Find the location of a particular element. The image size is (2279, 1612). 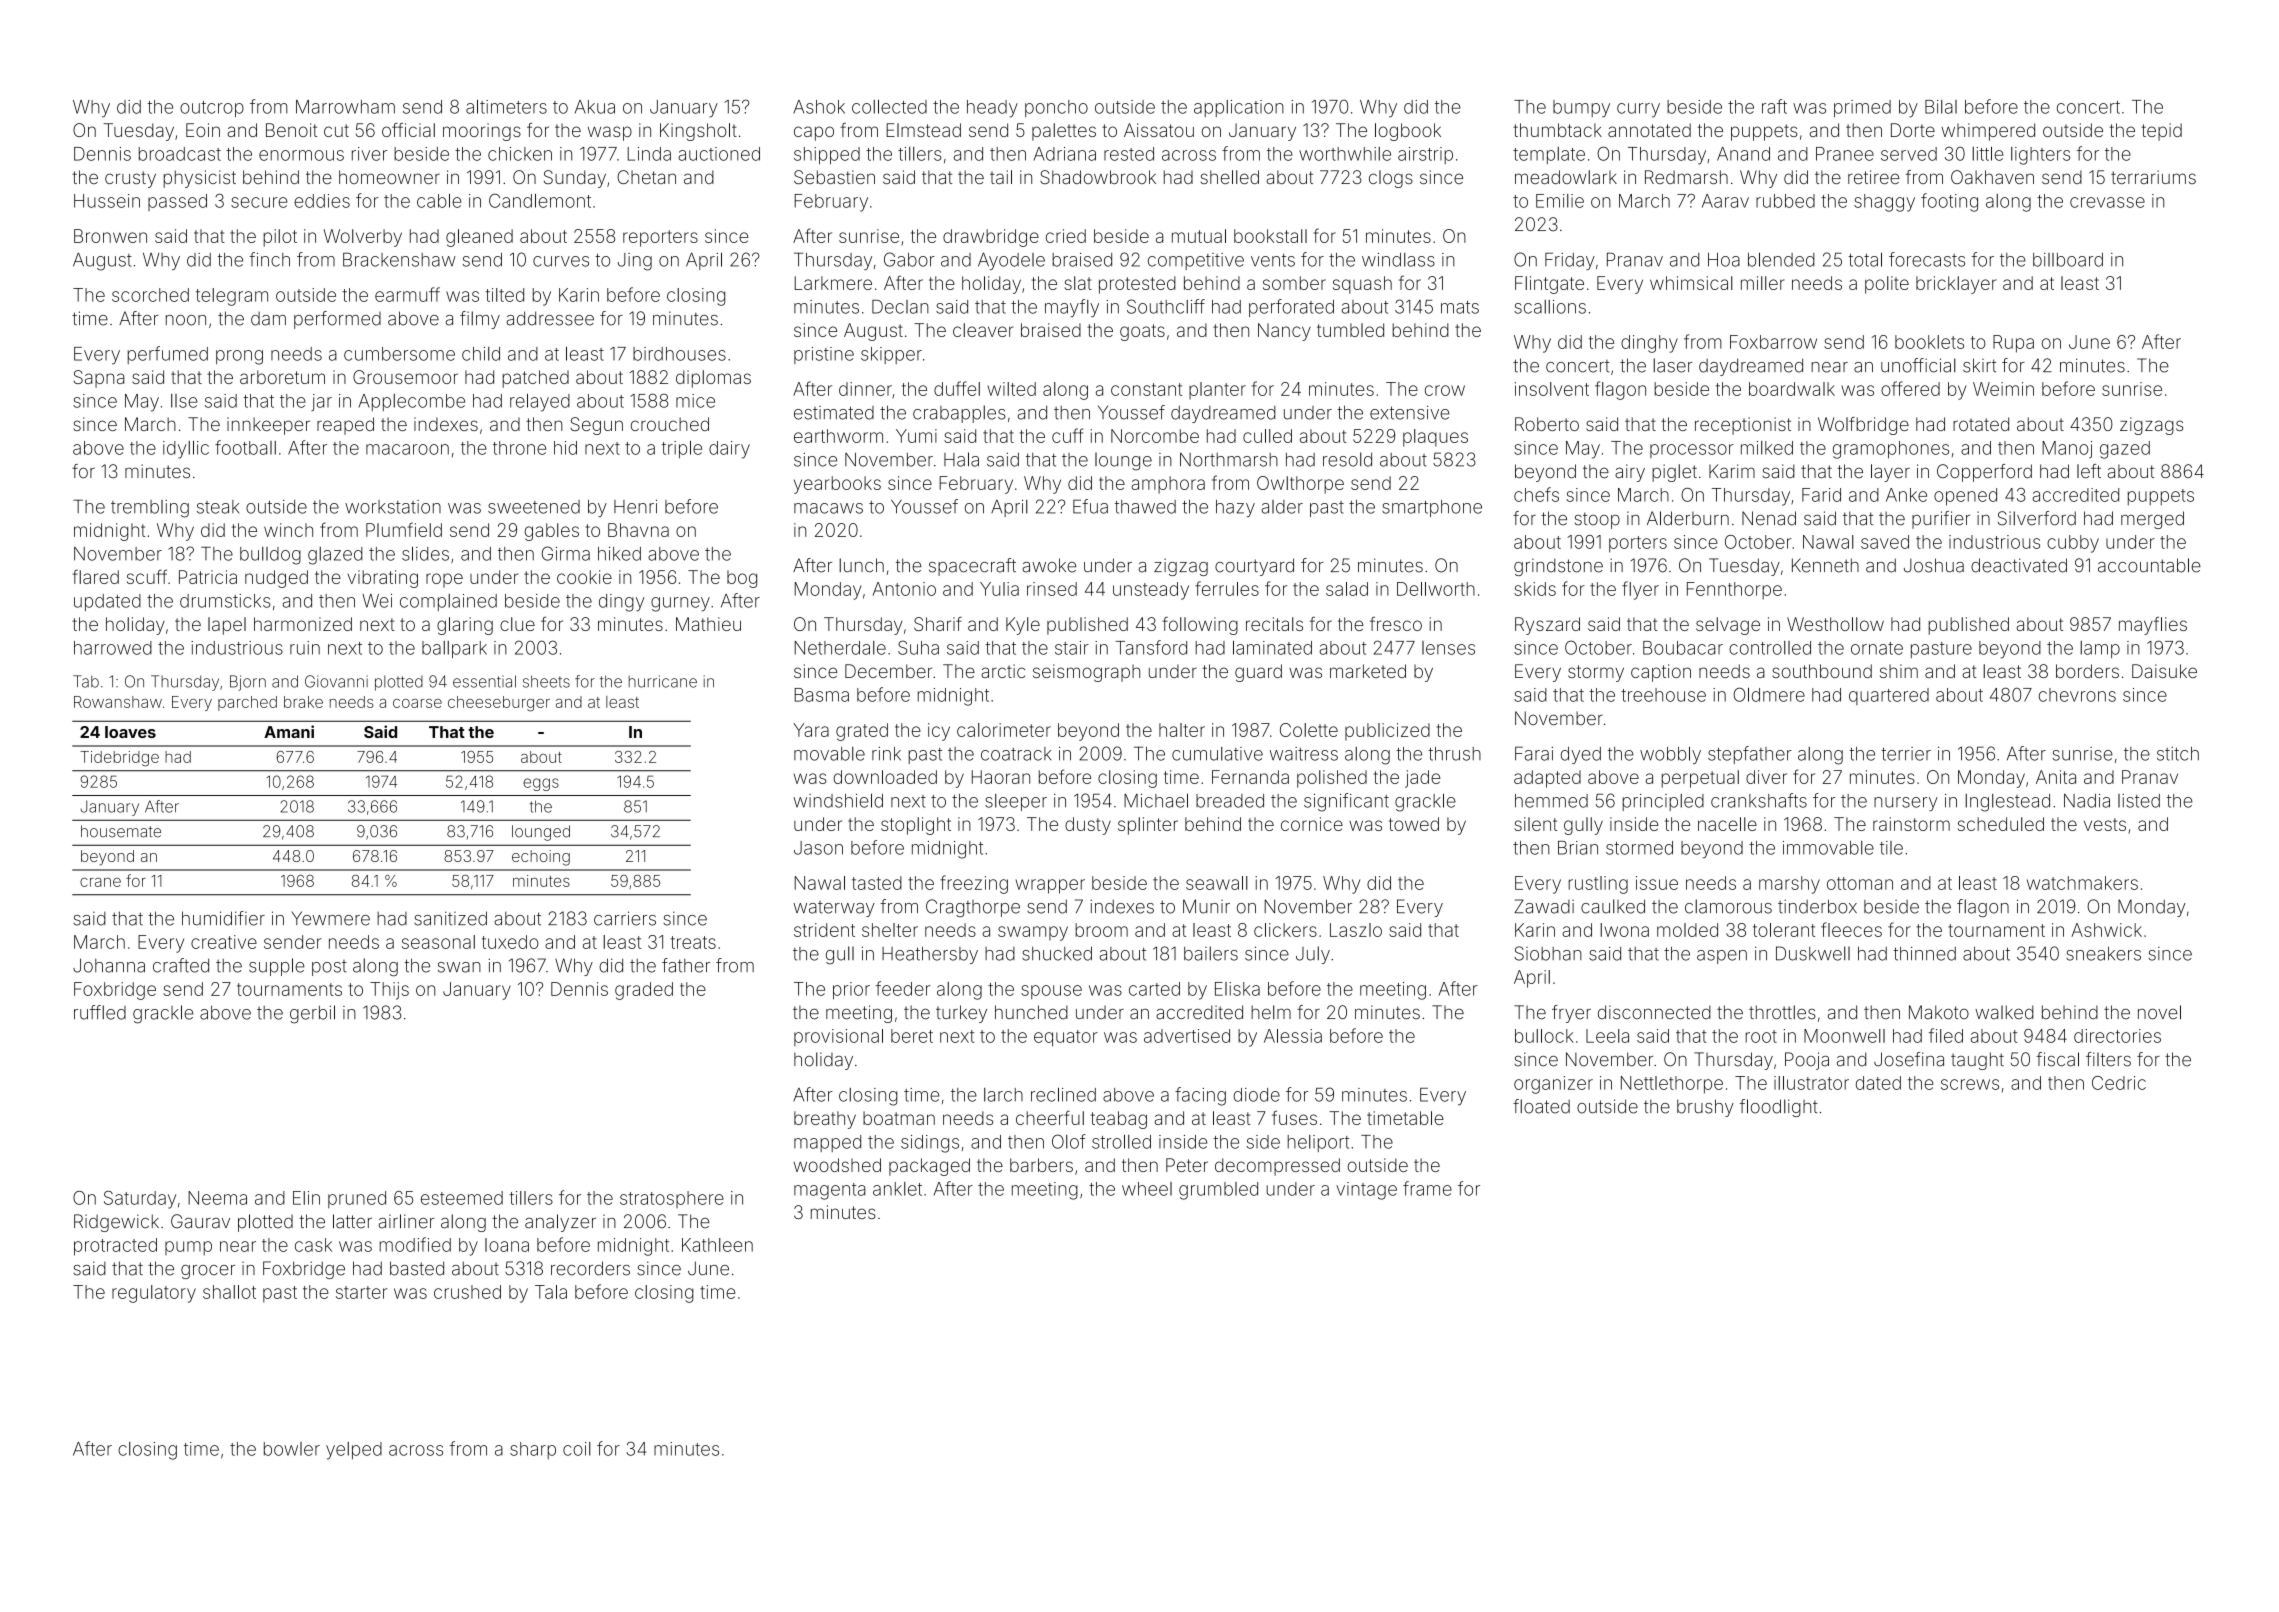

amphora is located at coordinates (1168, 485).
